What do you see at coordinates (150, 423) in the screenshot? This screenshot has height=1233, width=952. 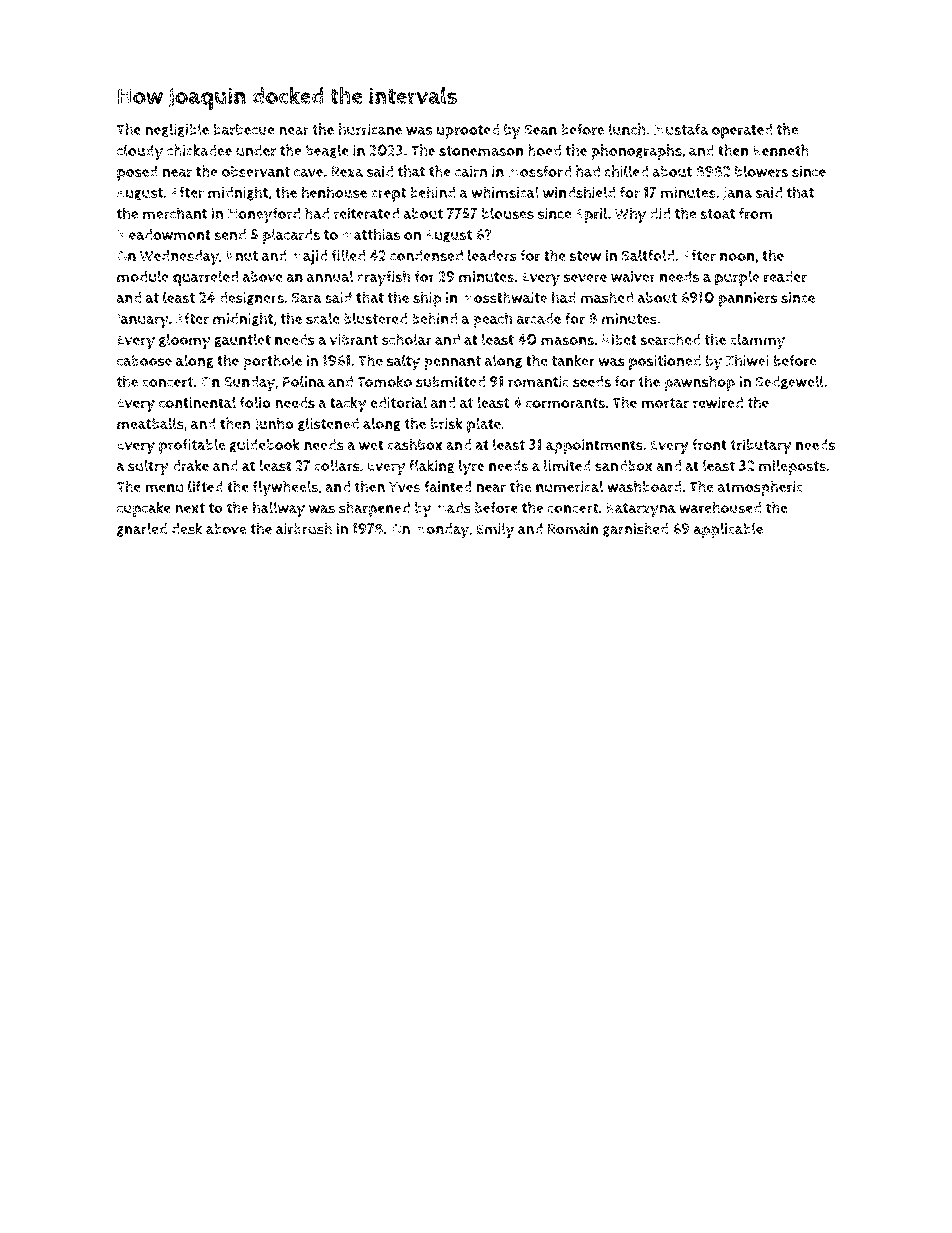 I see `meatballs` at bounding box center [150, 423].
